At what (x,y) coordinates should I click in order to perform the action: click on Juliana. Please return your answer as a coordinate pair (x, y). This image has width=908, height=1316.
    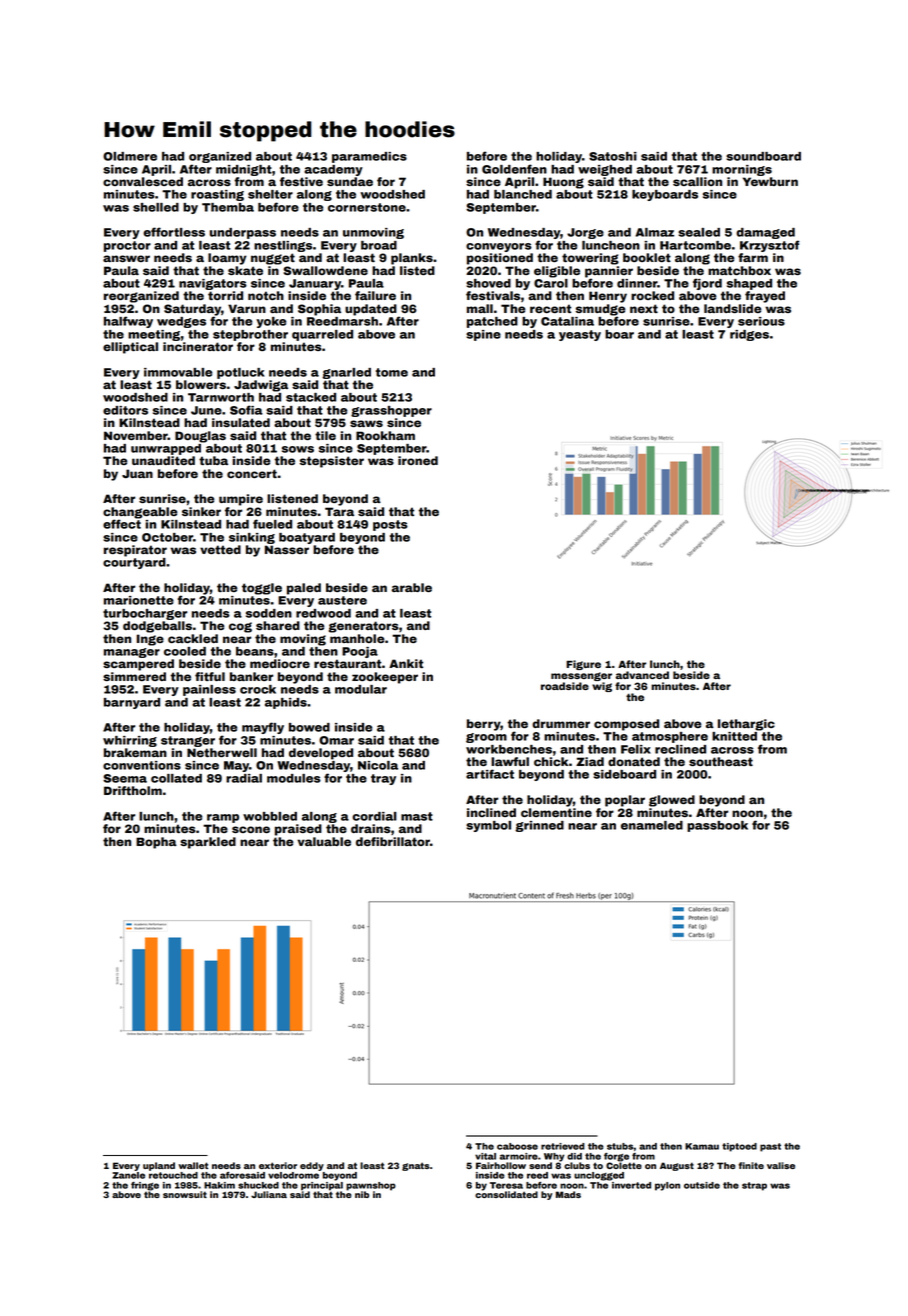
    Looking at the image, I should click on (269, 1194).
